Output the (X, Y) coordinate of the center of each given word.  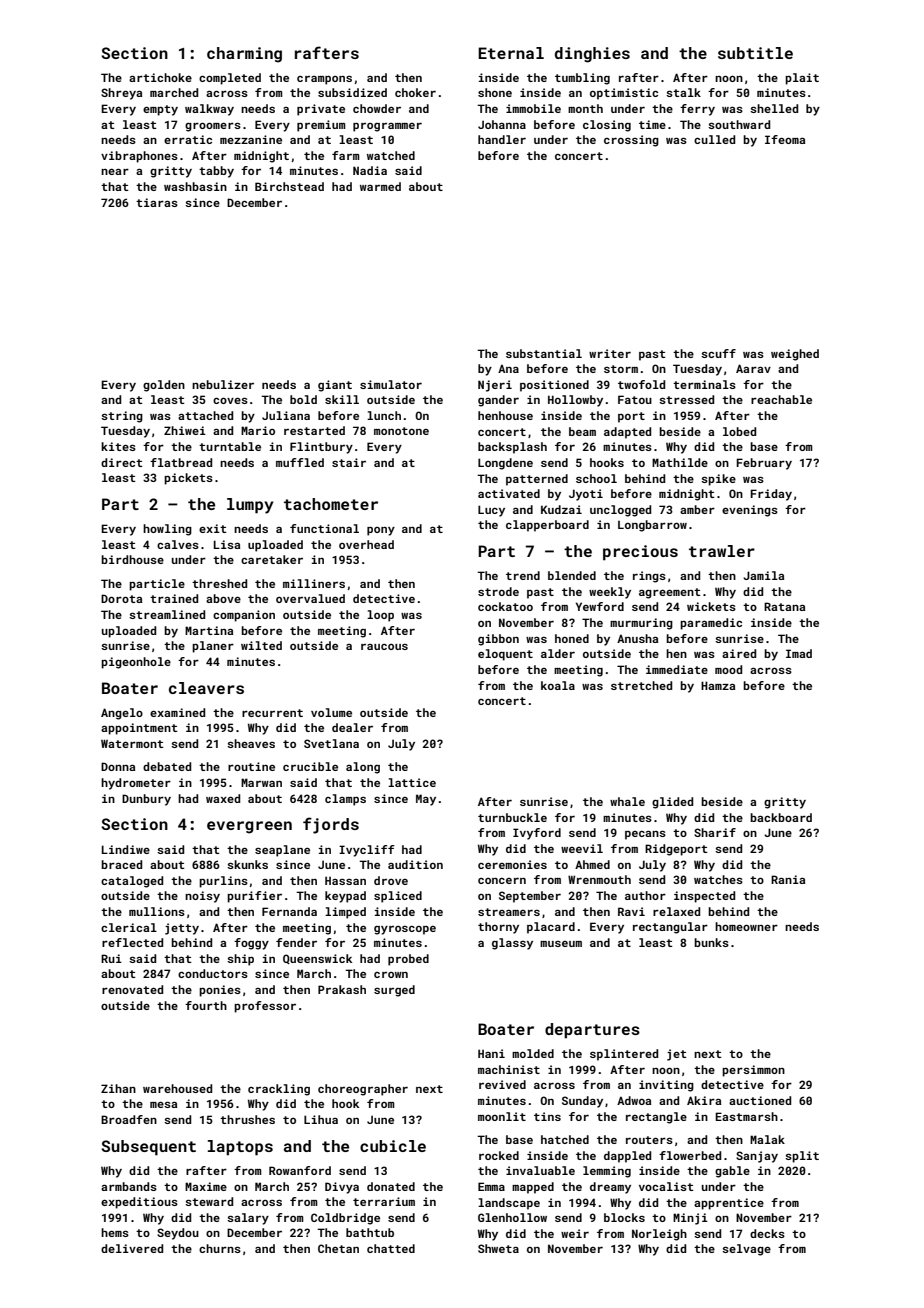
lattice (412, 782)
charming (244, 55)
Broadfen (129, 1119)
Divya (342, 1188)
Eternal (511, 53)
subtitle (755, 53)
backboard (781, 817)
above (223, 598)
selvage (746, 1250)
